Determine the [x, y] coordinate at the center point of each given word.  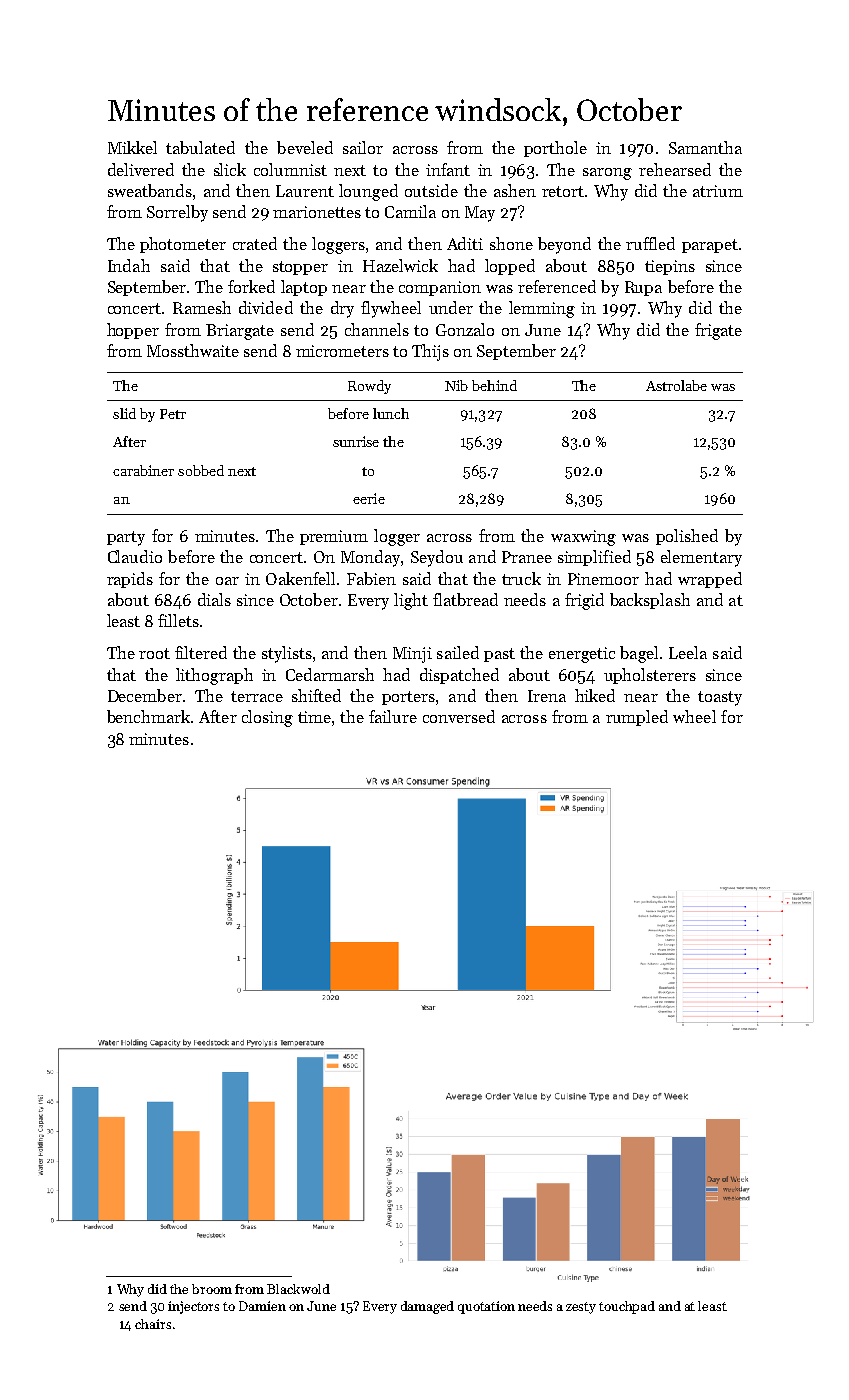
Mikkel [132, 147]
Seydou [437, 558]
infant [448, 169]
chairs [153, 1324]
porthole [555, 149]
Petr [173, 414]
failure [393, 716]
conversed [459, 716]
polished [687, 537]
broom [212, 1289]
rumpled [637, 718]
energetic [582, 655]
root [154, 653]
